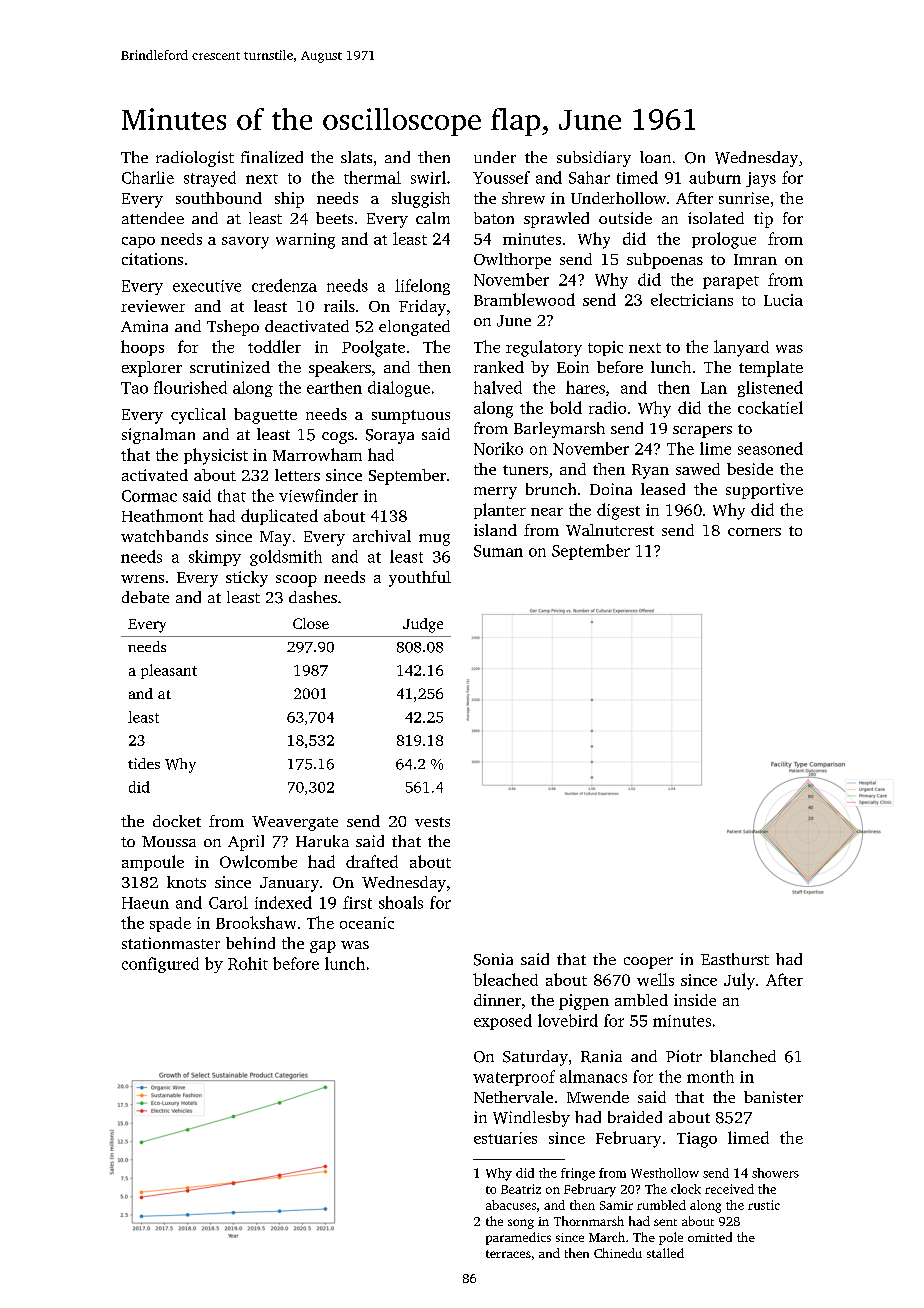  I want to click on clock, so click(686, 1189).
